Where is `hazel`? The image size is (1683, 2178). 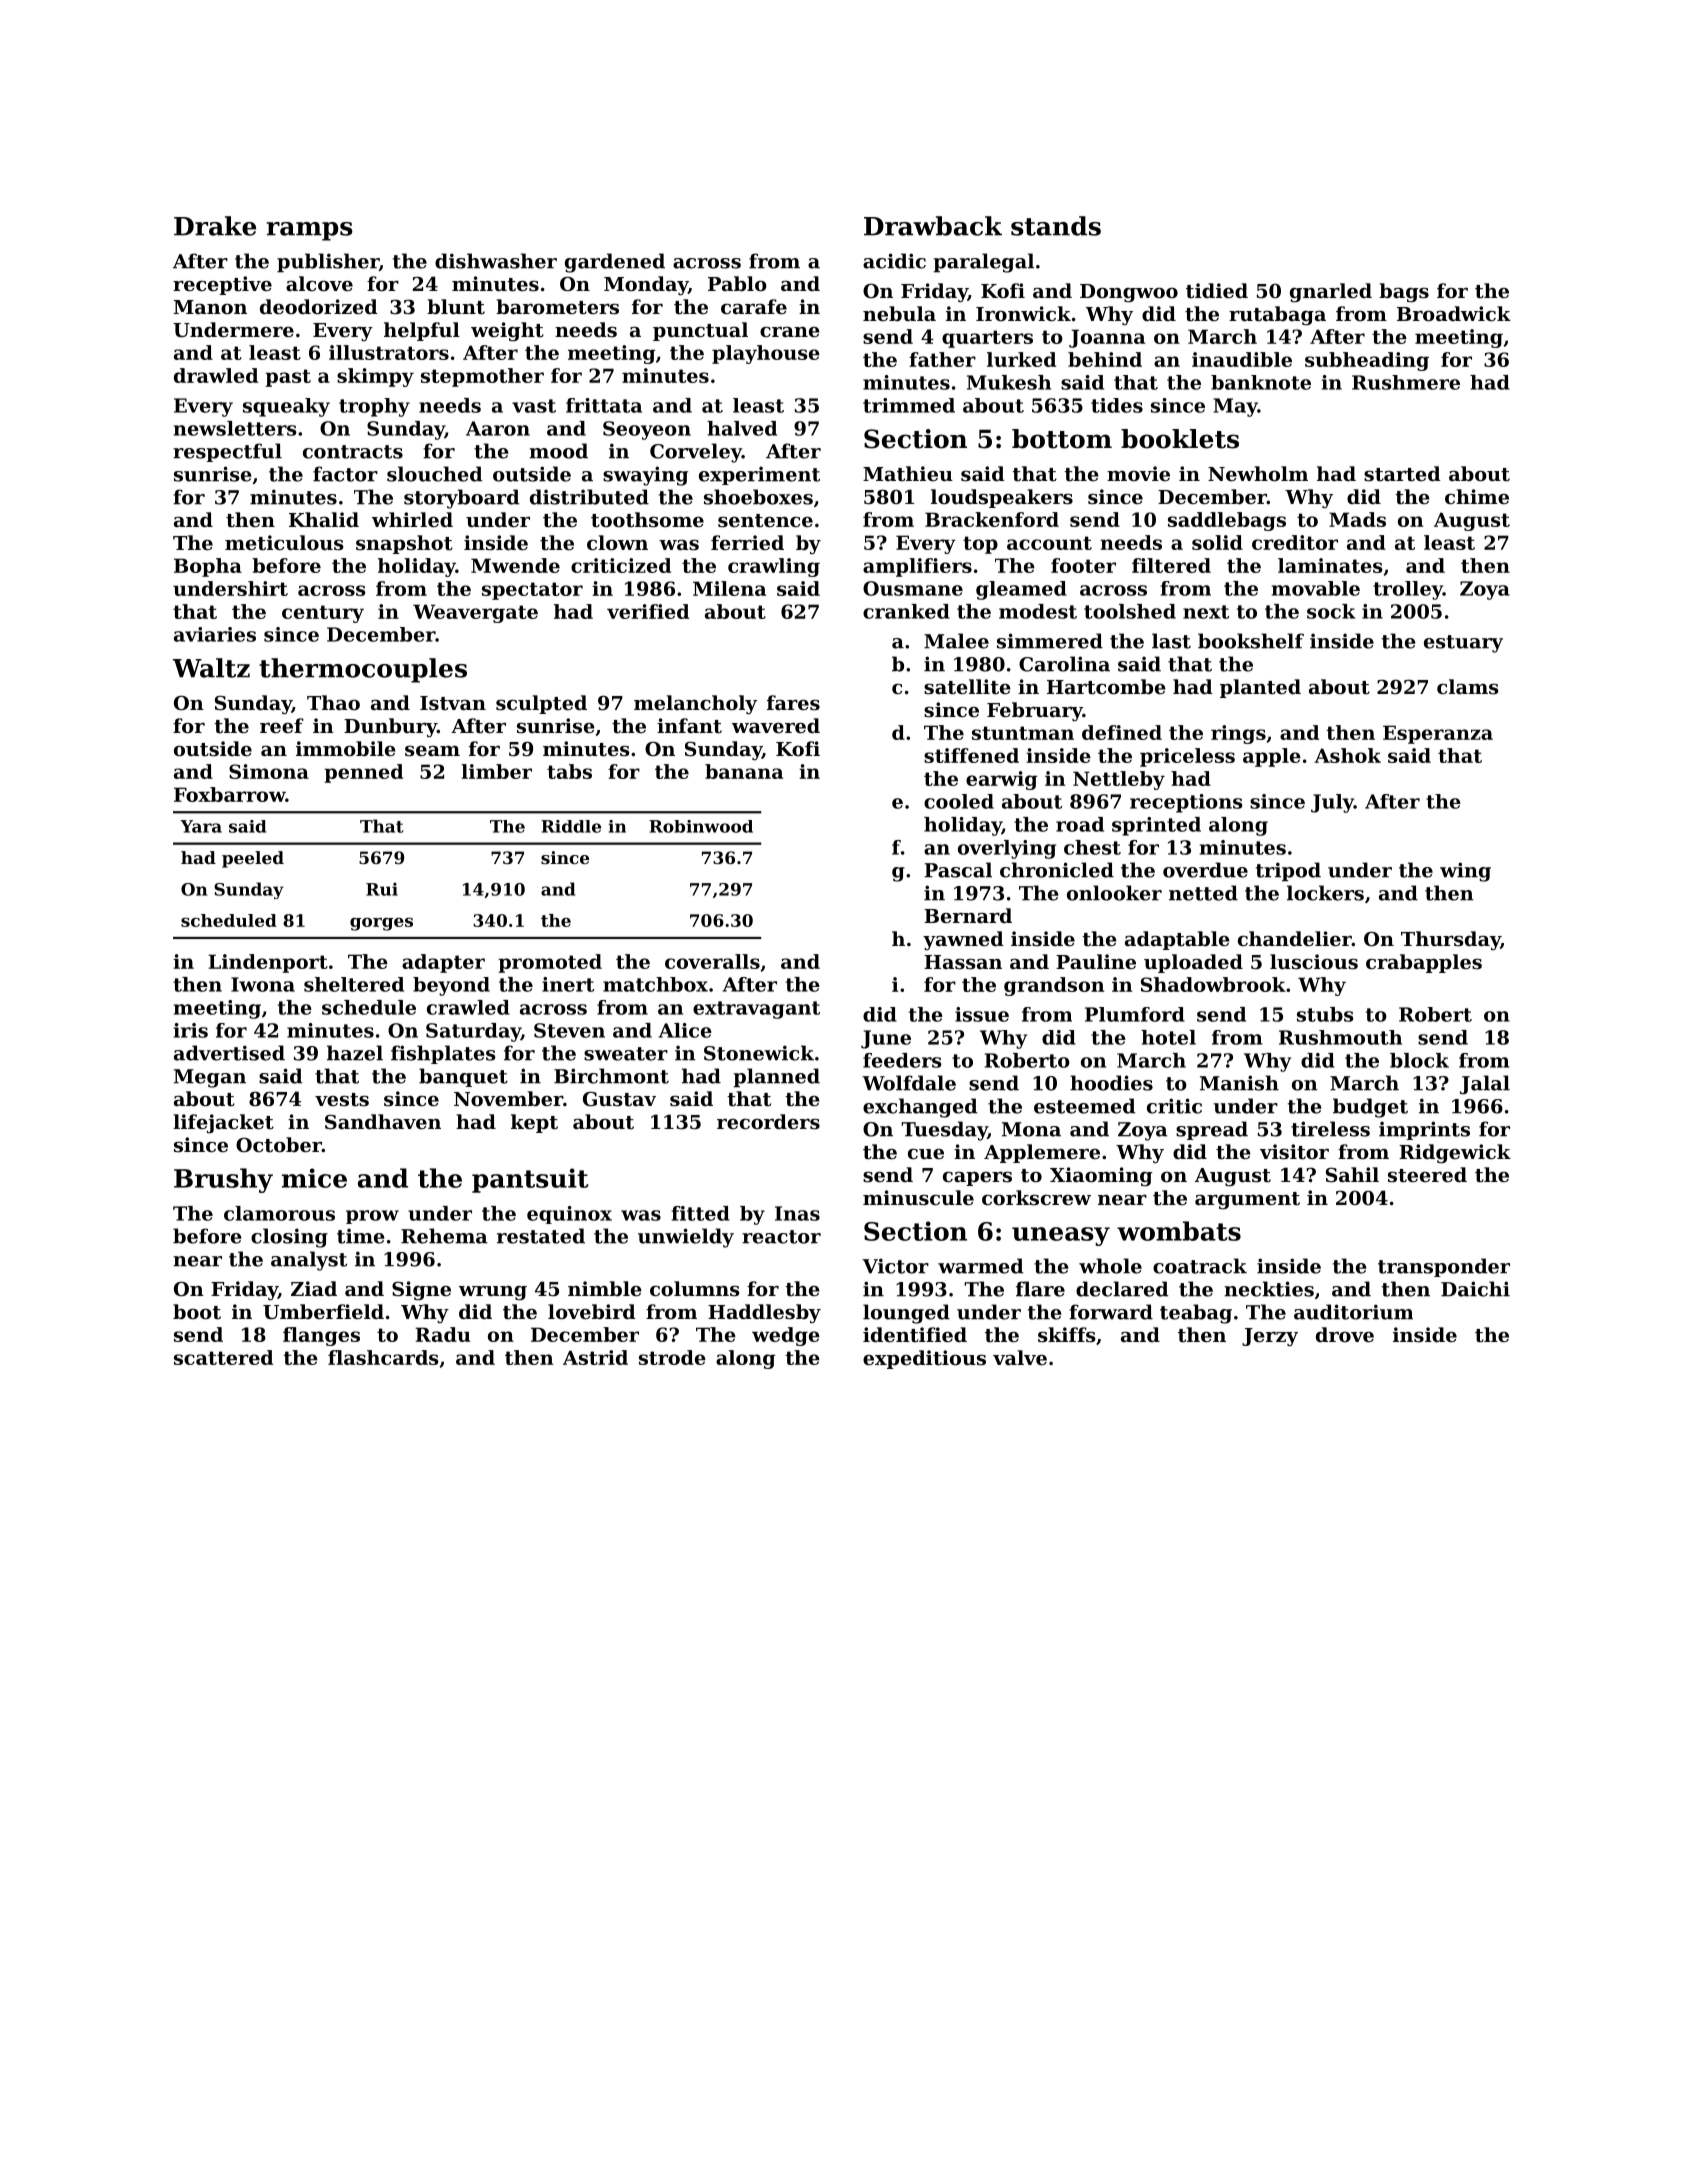
hazel is located at coordinates (355, 1053).
